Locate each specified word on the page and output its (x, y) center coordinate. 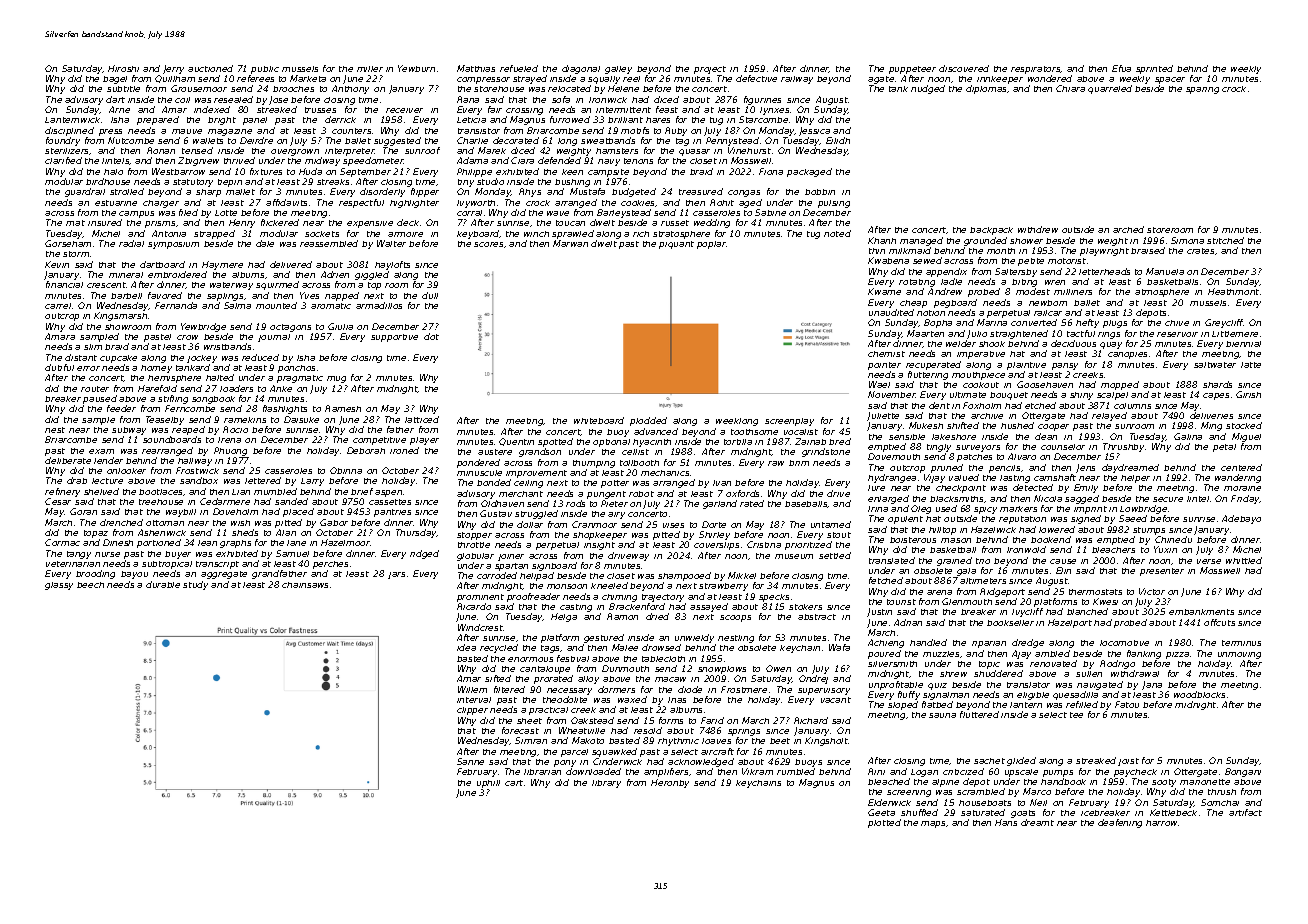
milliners (1073, 292)
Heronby (670, 783)
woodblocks (1199, 694)
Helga (564, 617)
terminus (1241, 643)
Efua (1121, 68)
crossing (524, 111)
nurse (107, 554)
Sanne (470, 761)
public (265, 70)
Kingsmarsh (120, 316)
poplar (711, 245)
